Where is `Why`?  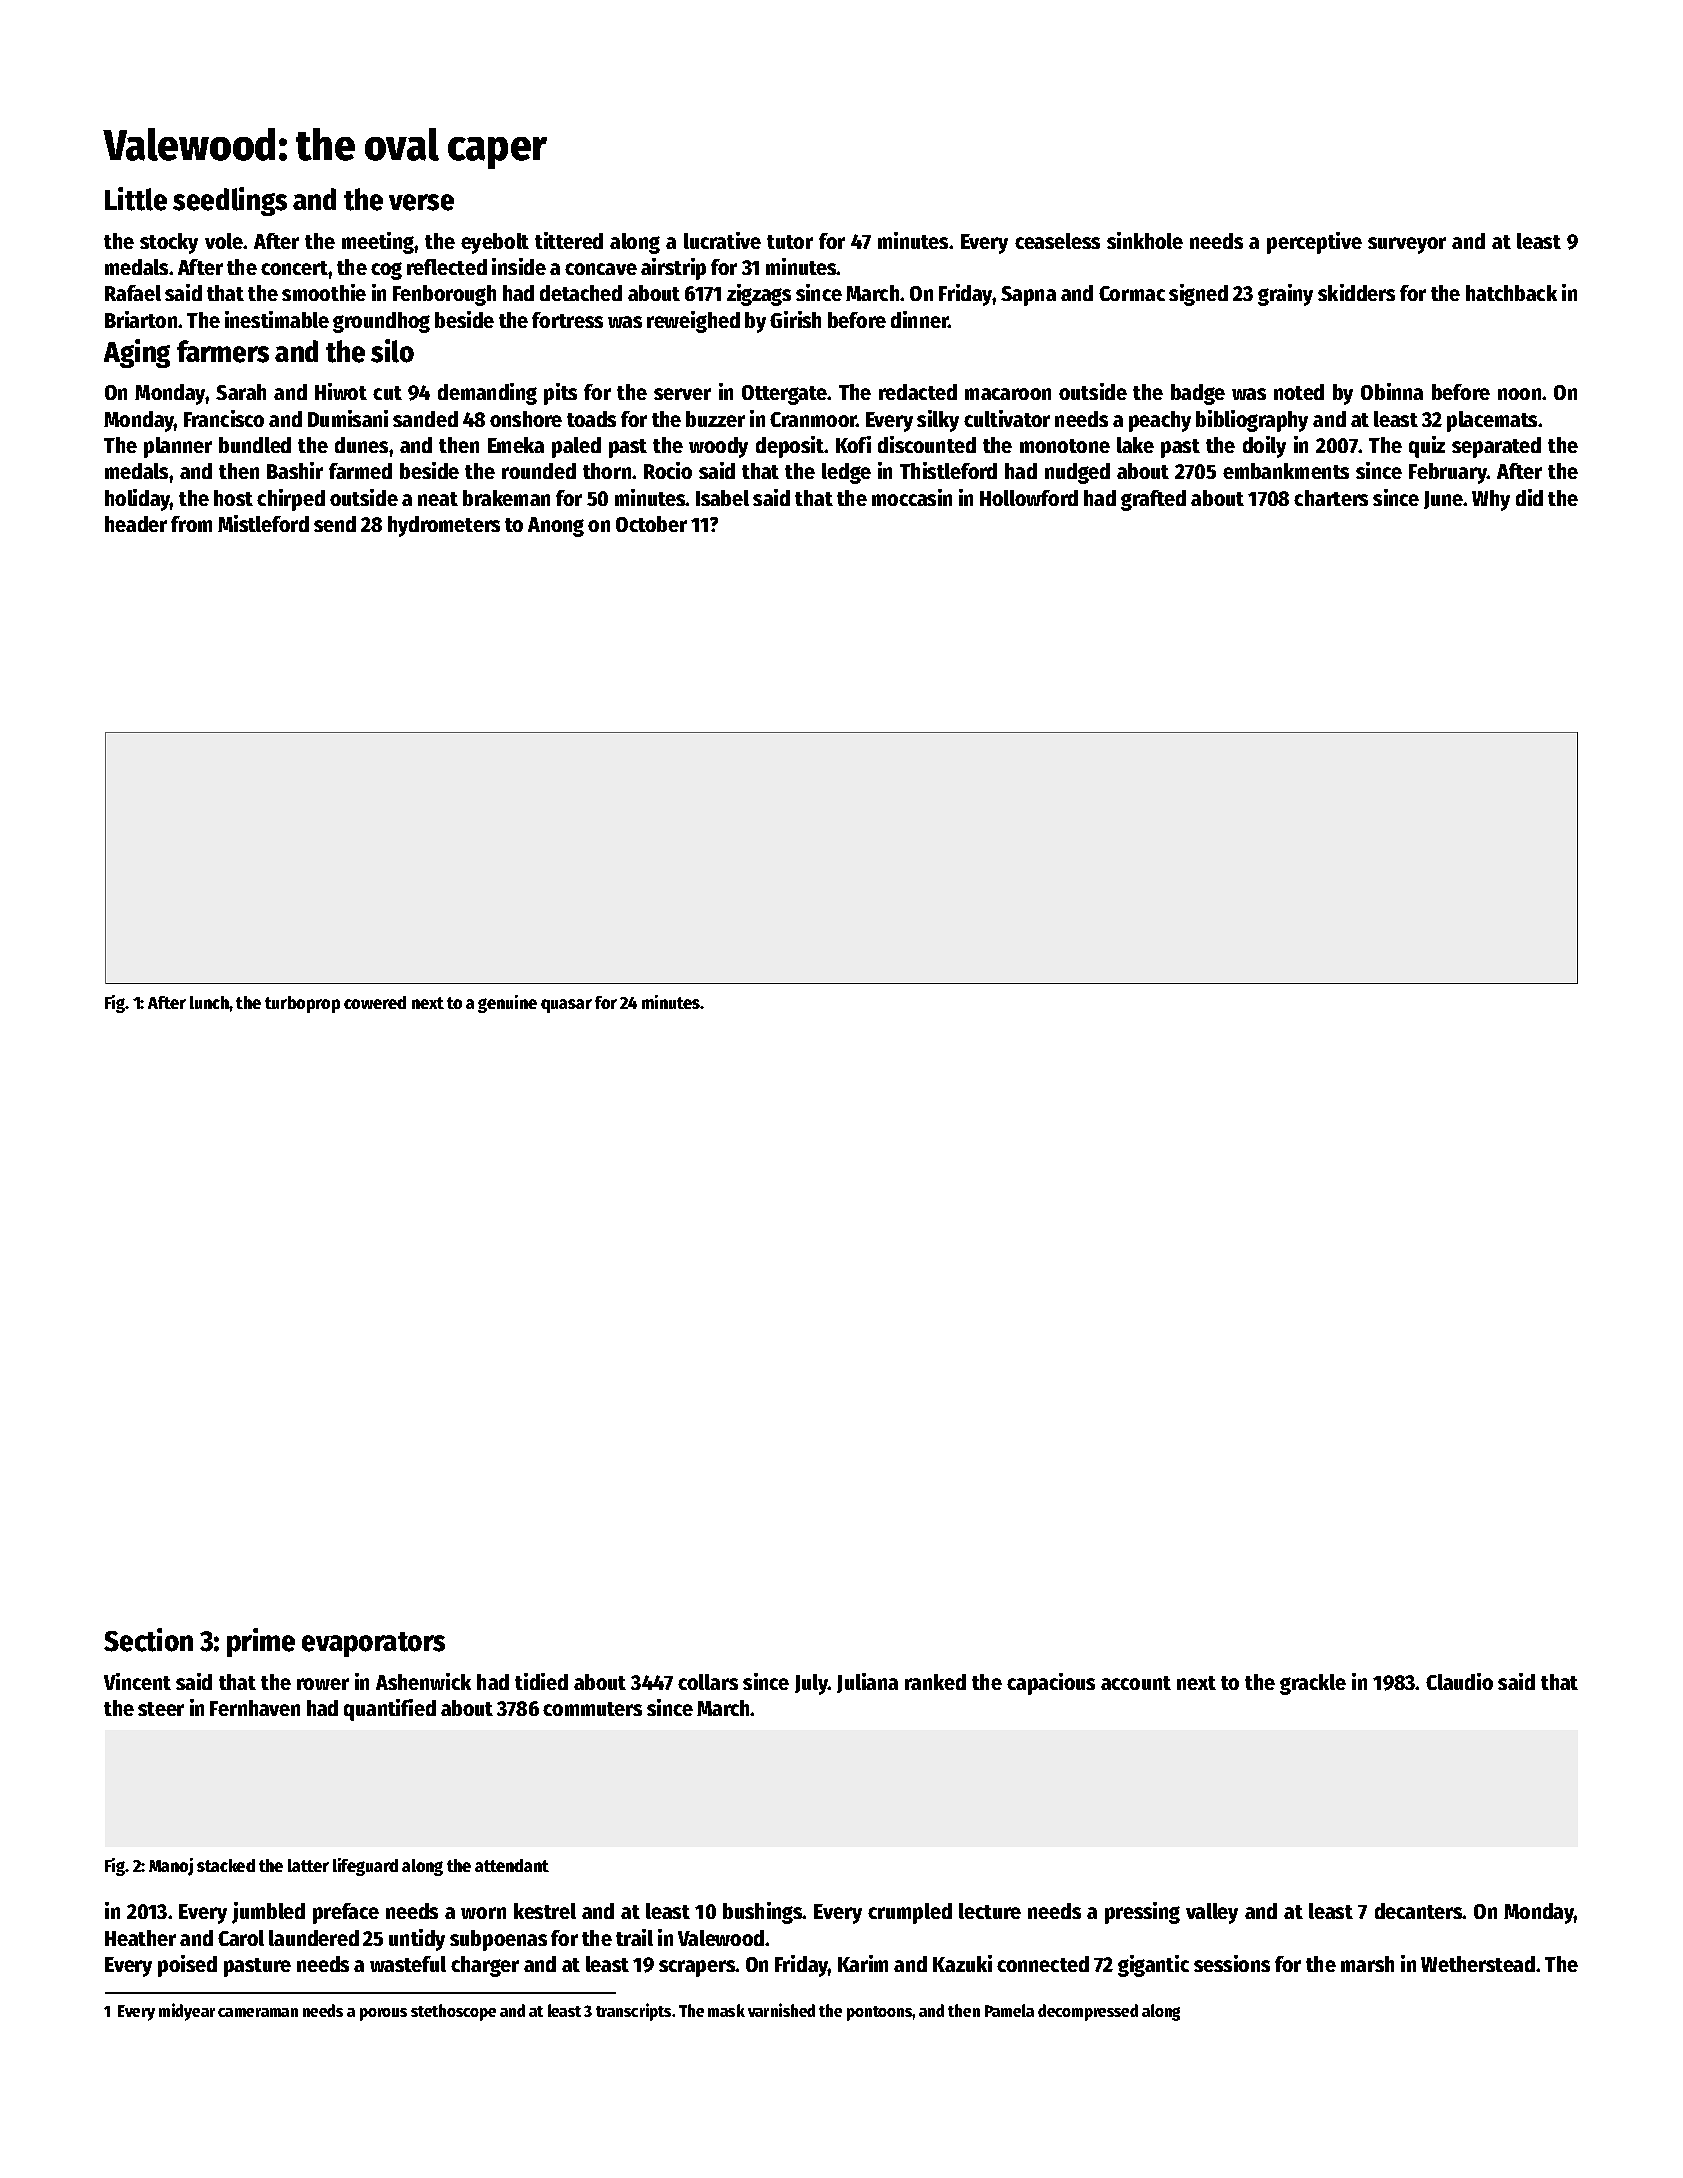
Why is located at coordinates (1491, 500).
